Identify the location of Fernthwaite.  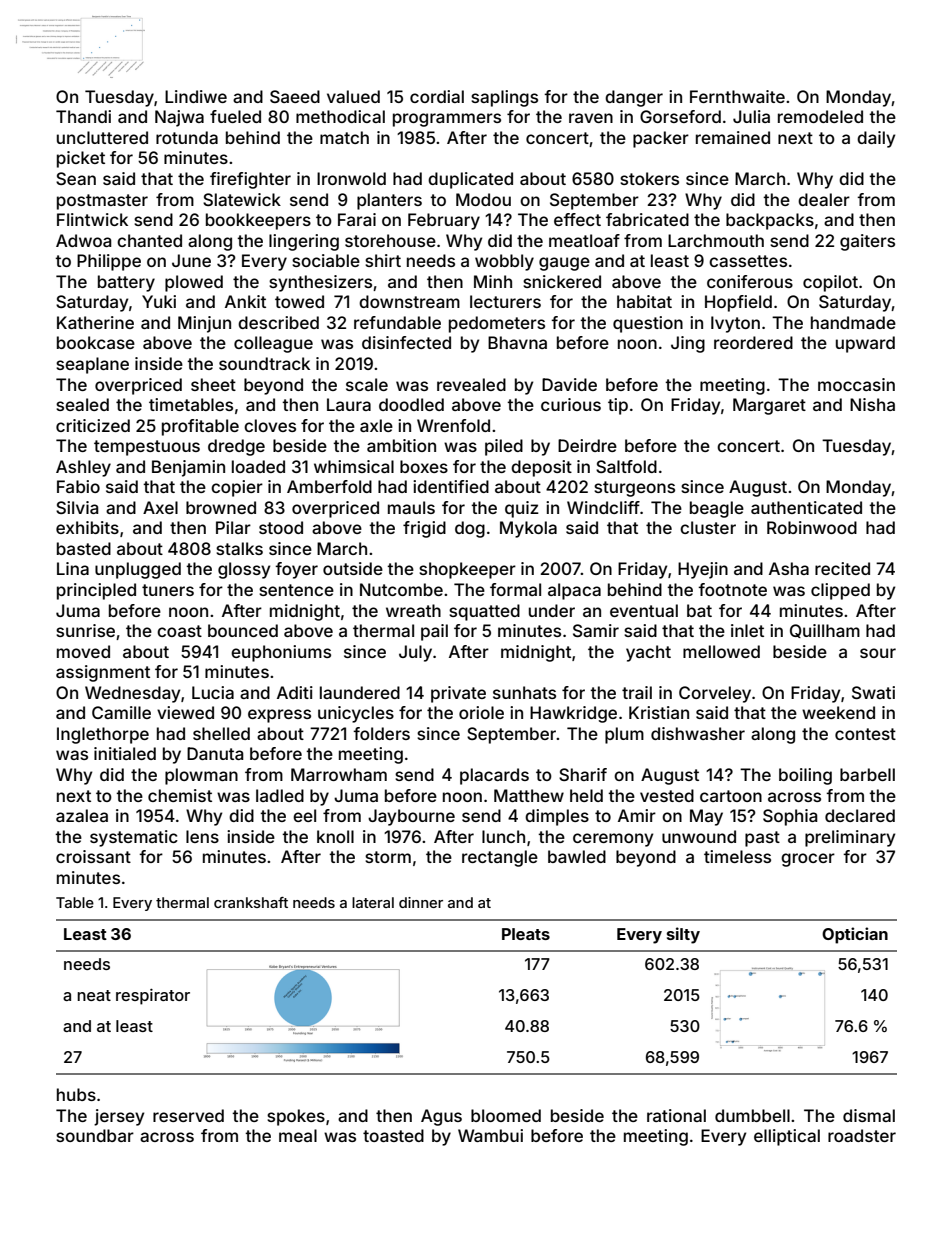
(737, 96).
